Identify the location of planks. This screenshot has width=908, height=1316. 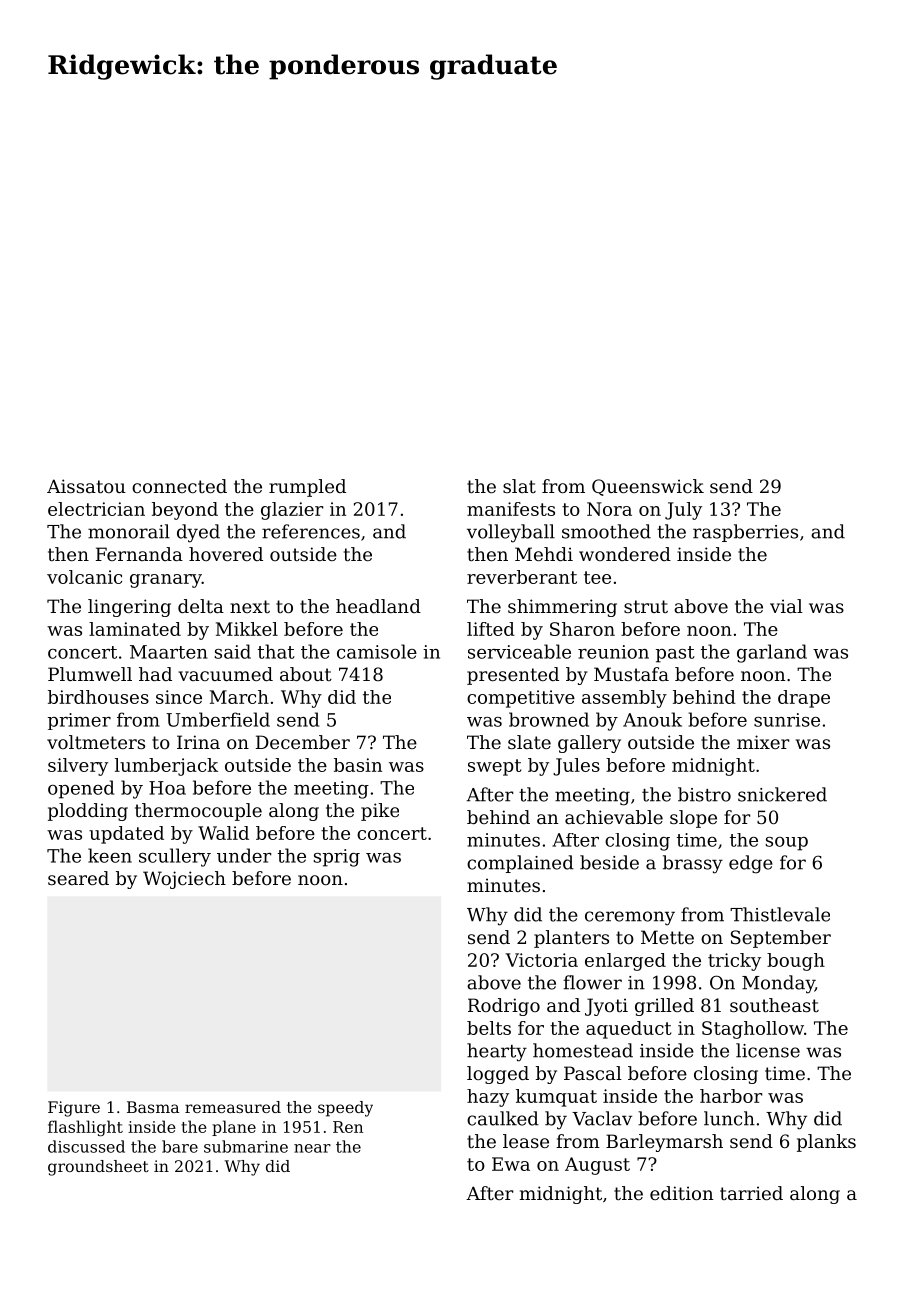
(826, 1143).
